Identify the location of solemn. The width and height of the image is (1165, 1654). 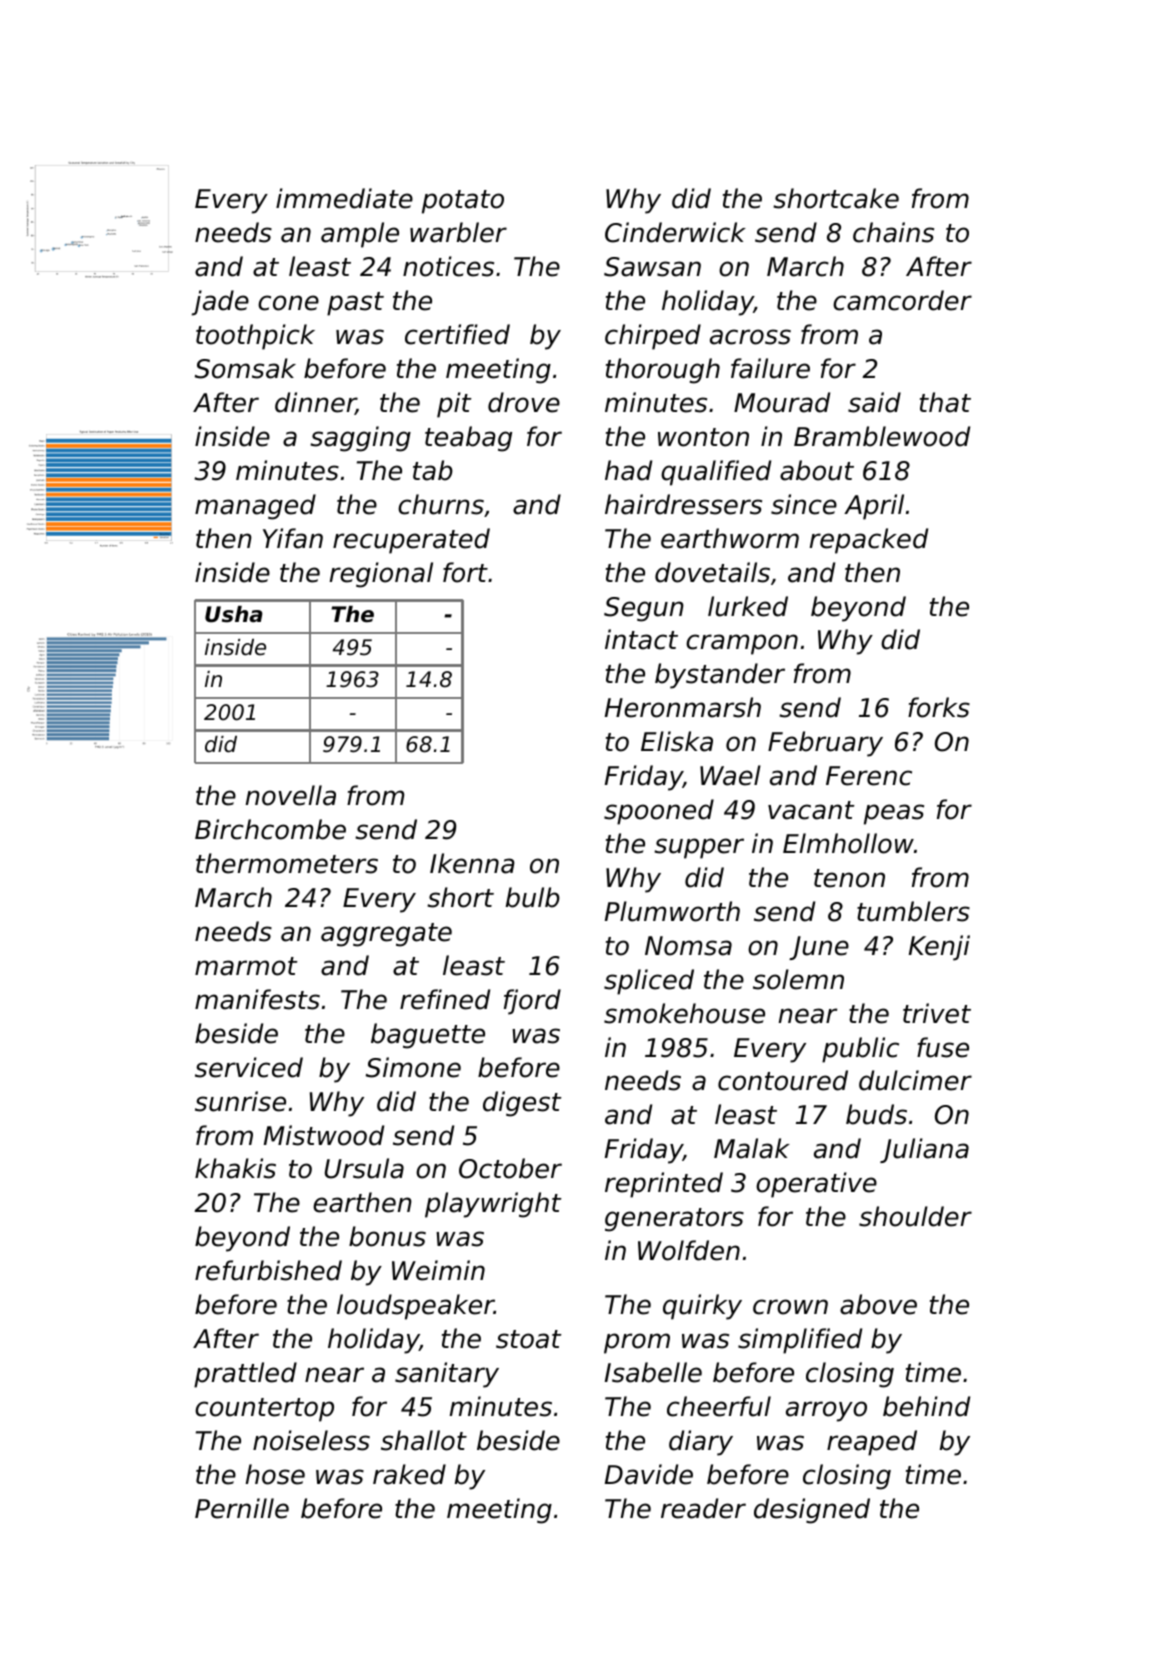
(798, 979).
